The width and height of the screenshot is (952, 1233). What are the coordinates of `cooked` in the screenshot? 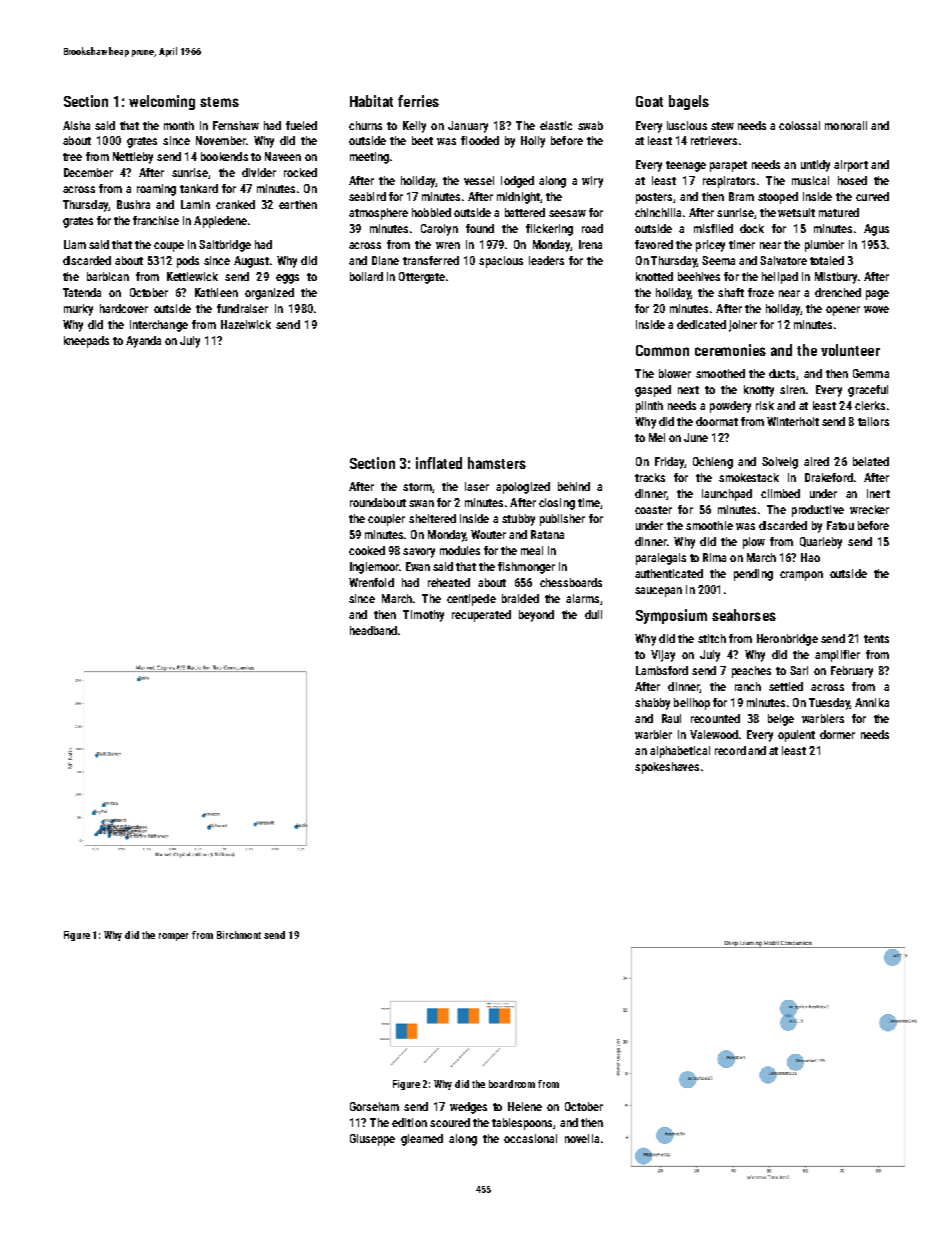 It's located at (367, 550).
